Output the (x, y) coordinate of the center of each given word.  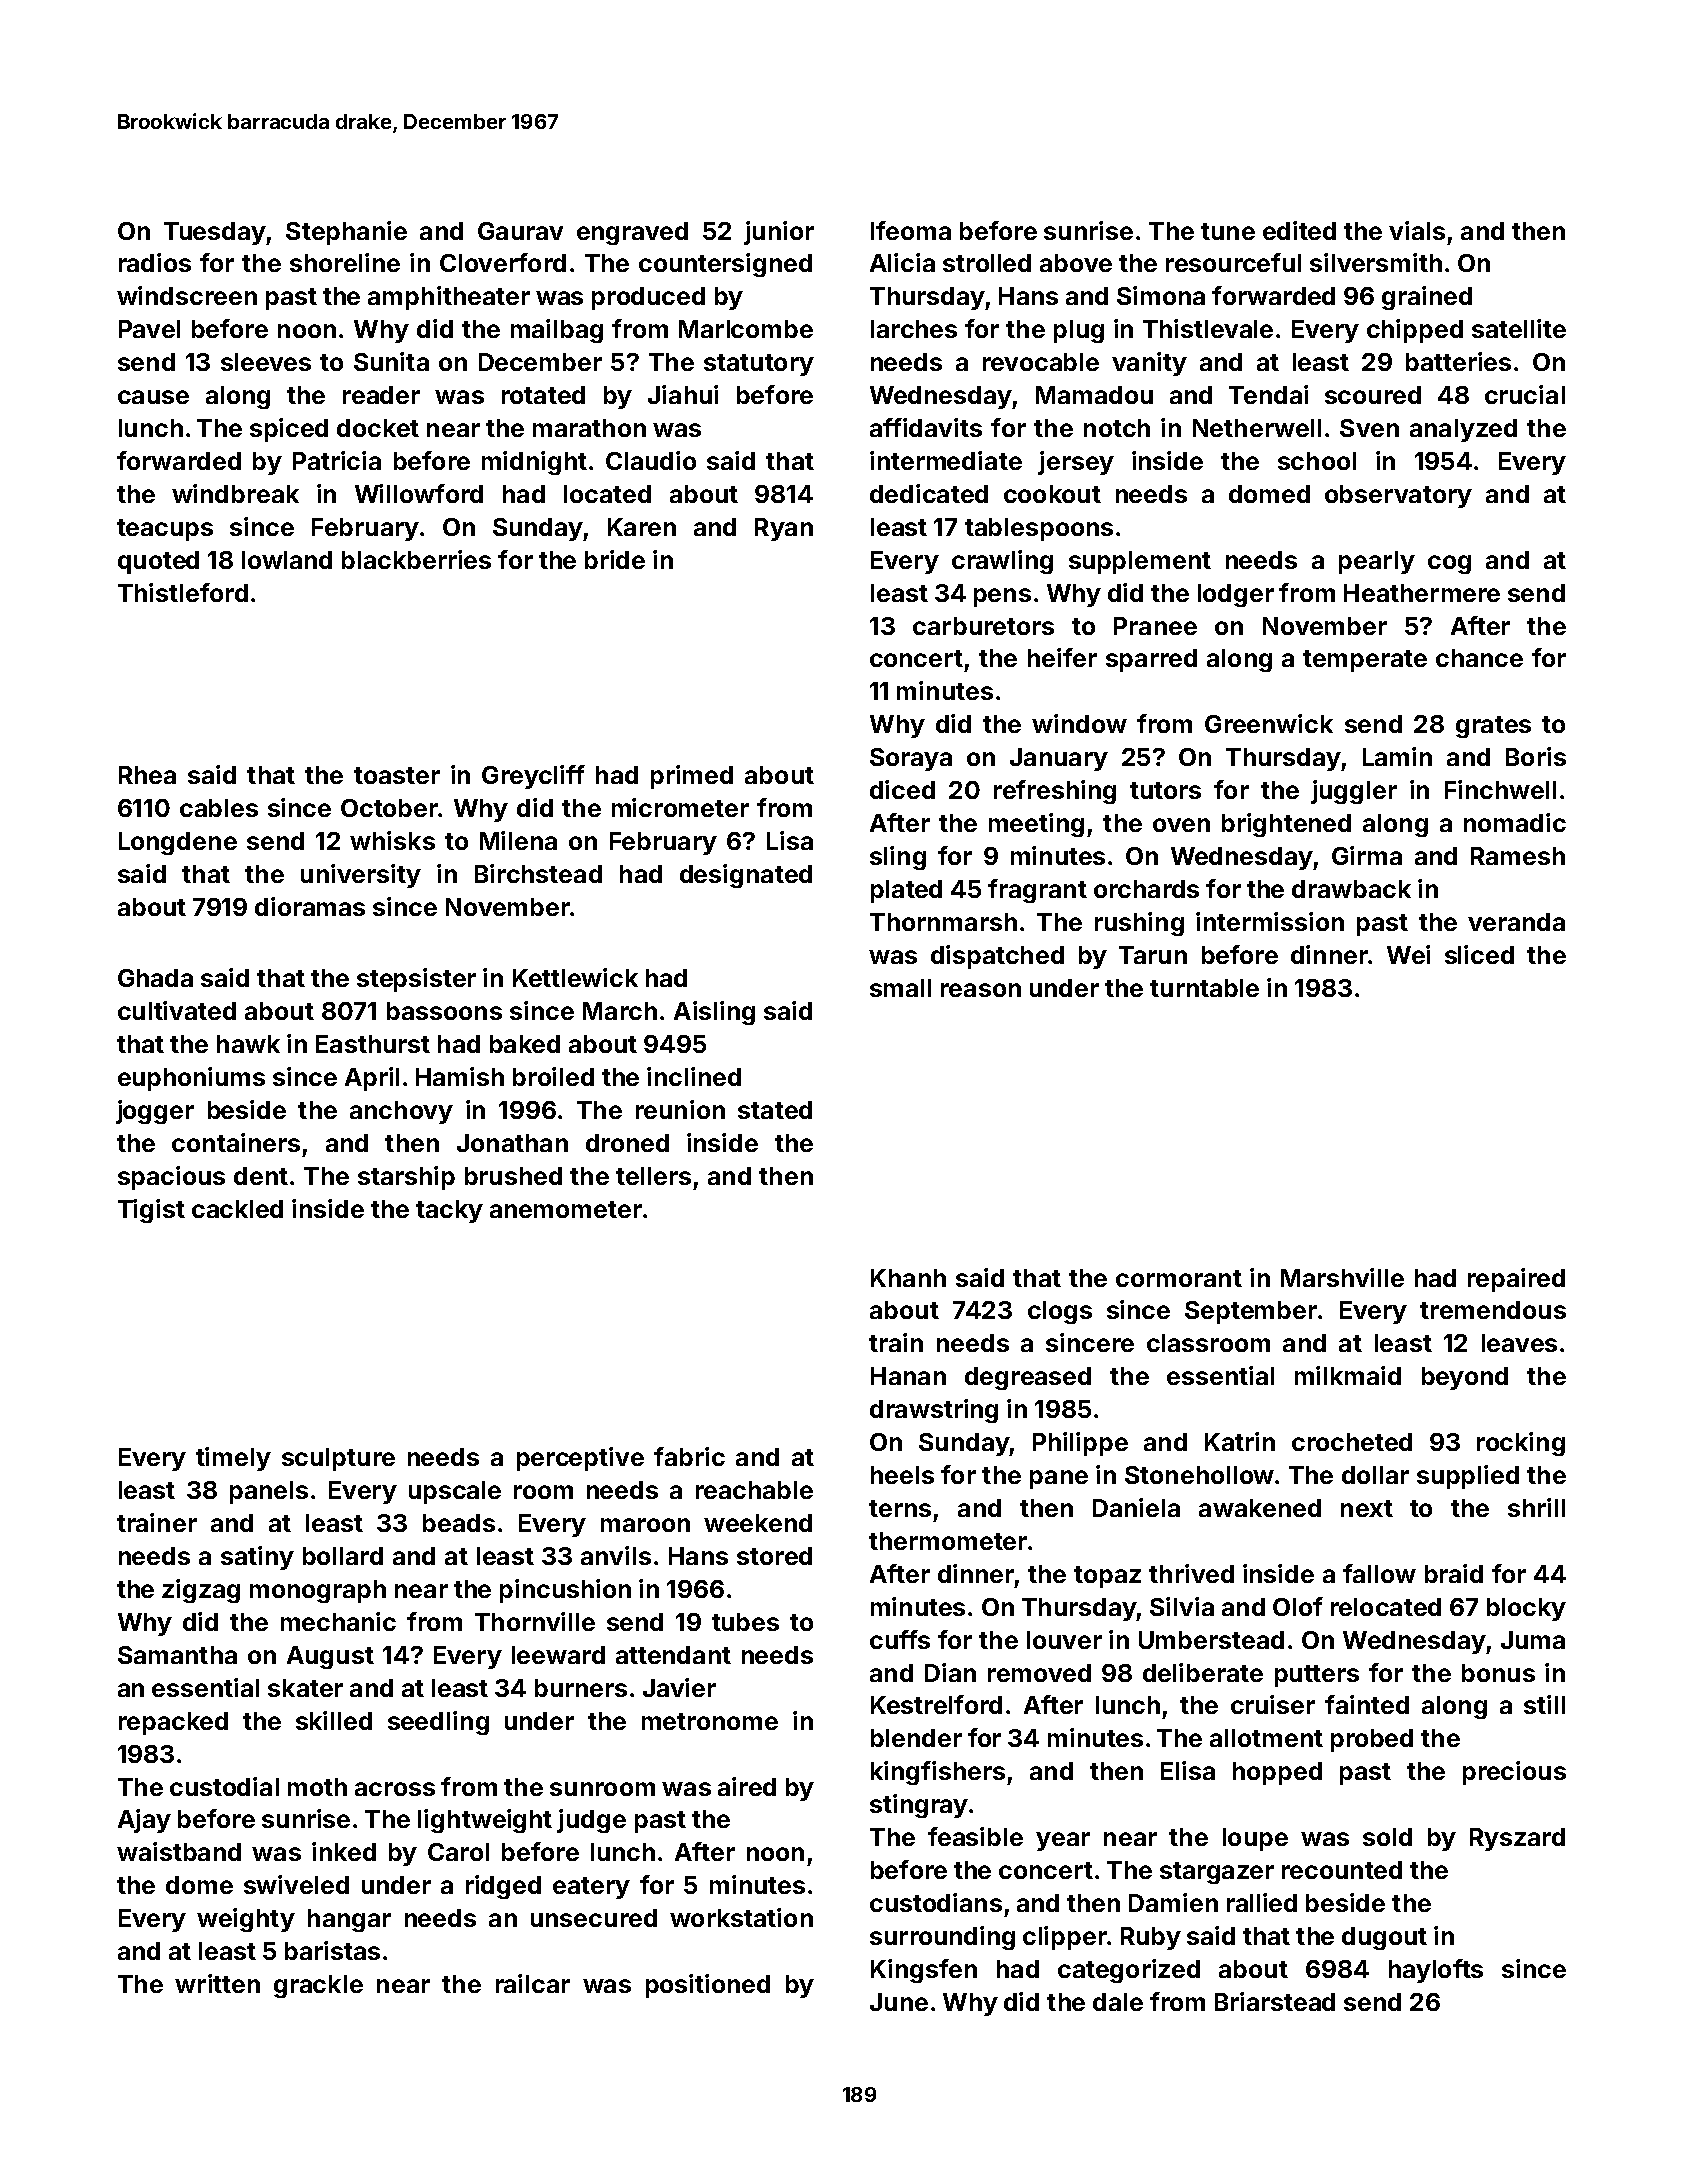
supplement (1140, 562)
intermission (1270, 921)
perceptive (580, 1459)
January (1059, 759)
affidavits (926, 427)
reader (381, 395)
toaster (397, 775)
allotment (1266, 1738)
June (899, 2002)
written (217, 1983)
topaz (1107, 1577)
